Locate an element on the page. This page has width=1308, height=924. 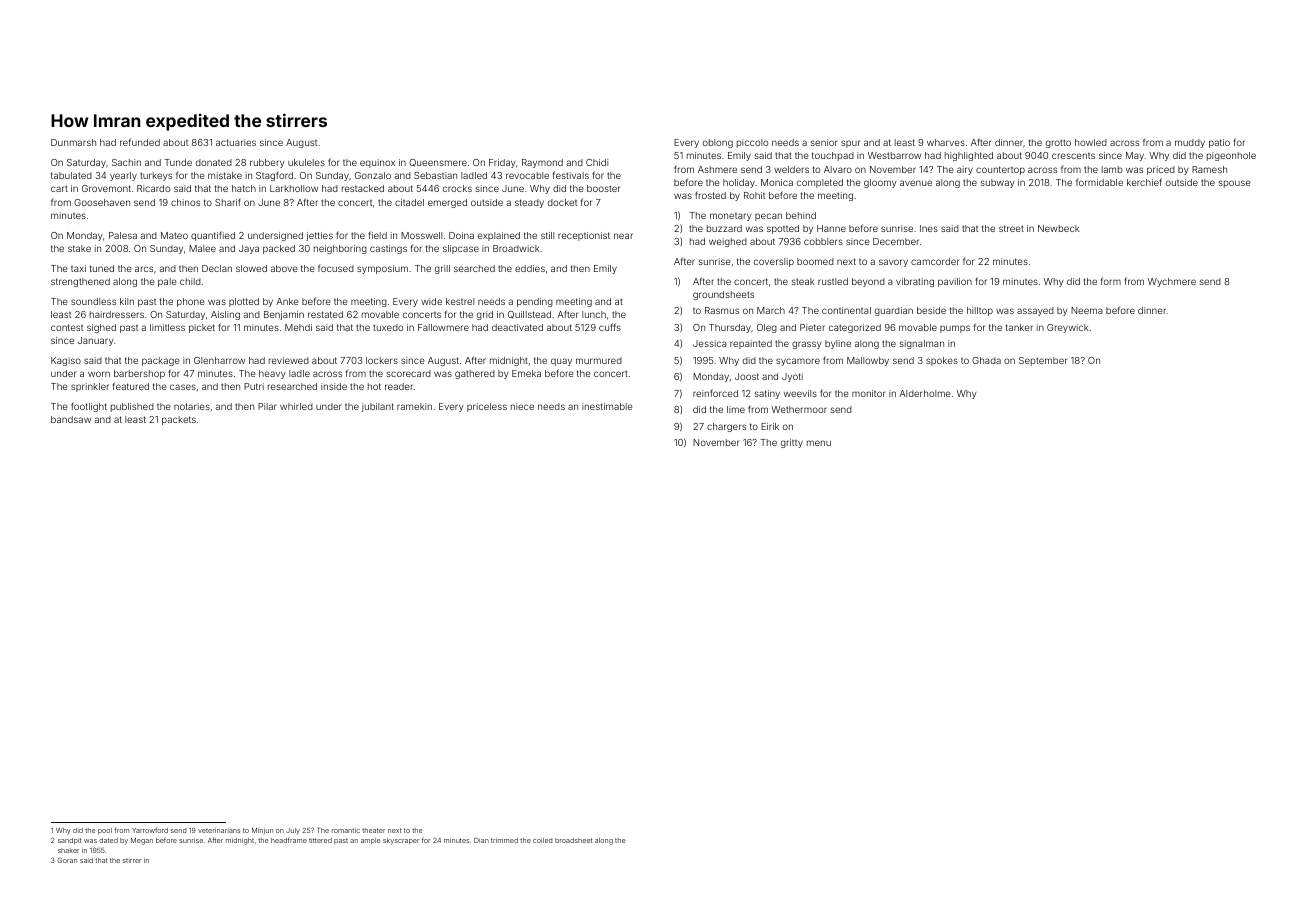
packets is located at coordinates (179, 420).
